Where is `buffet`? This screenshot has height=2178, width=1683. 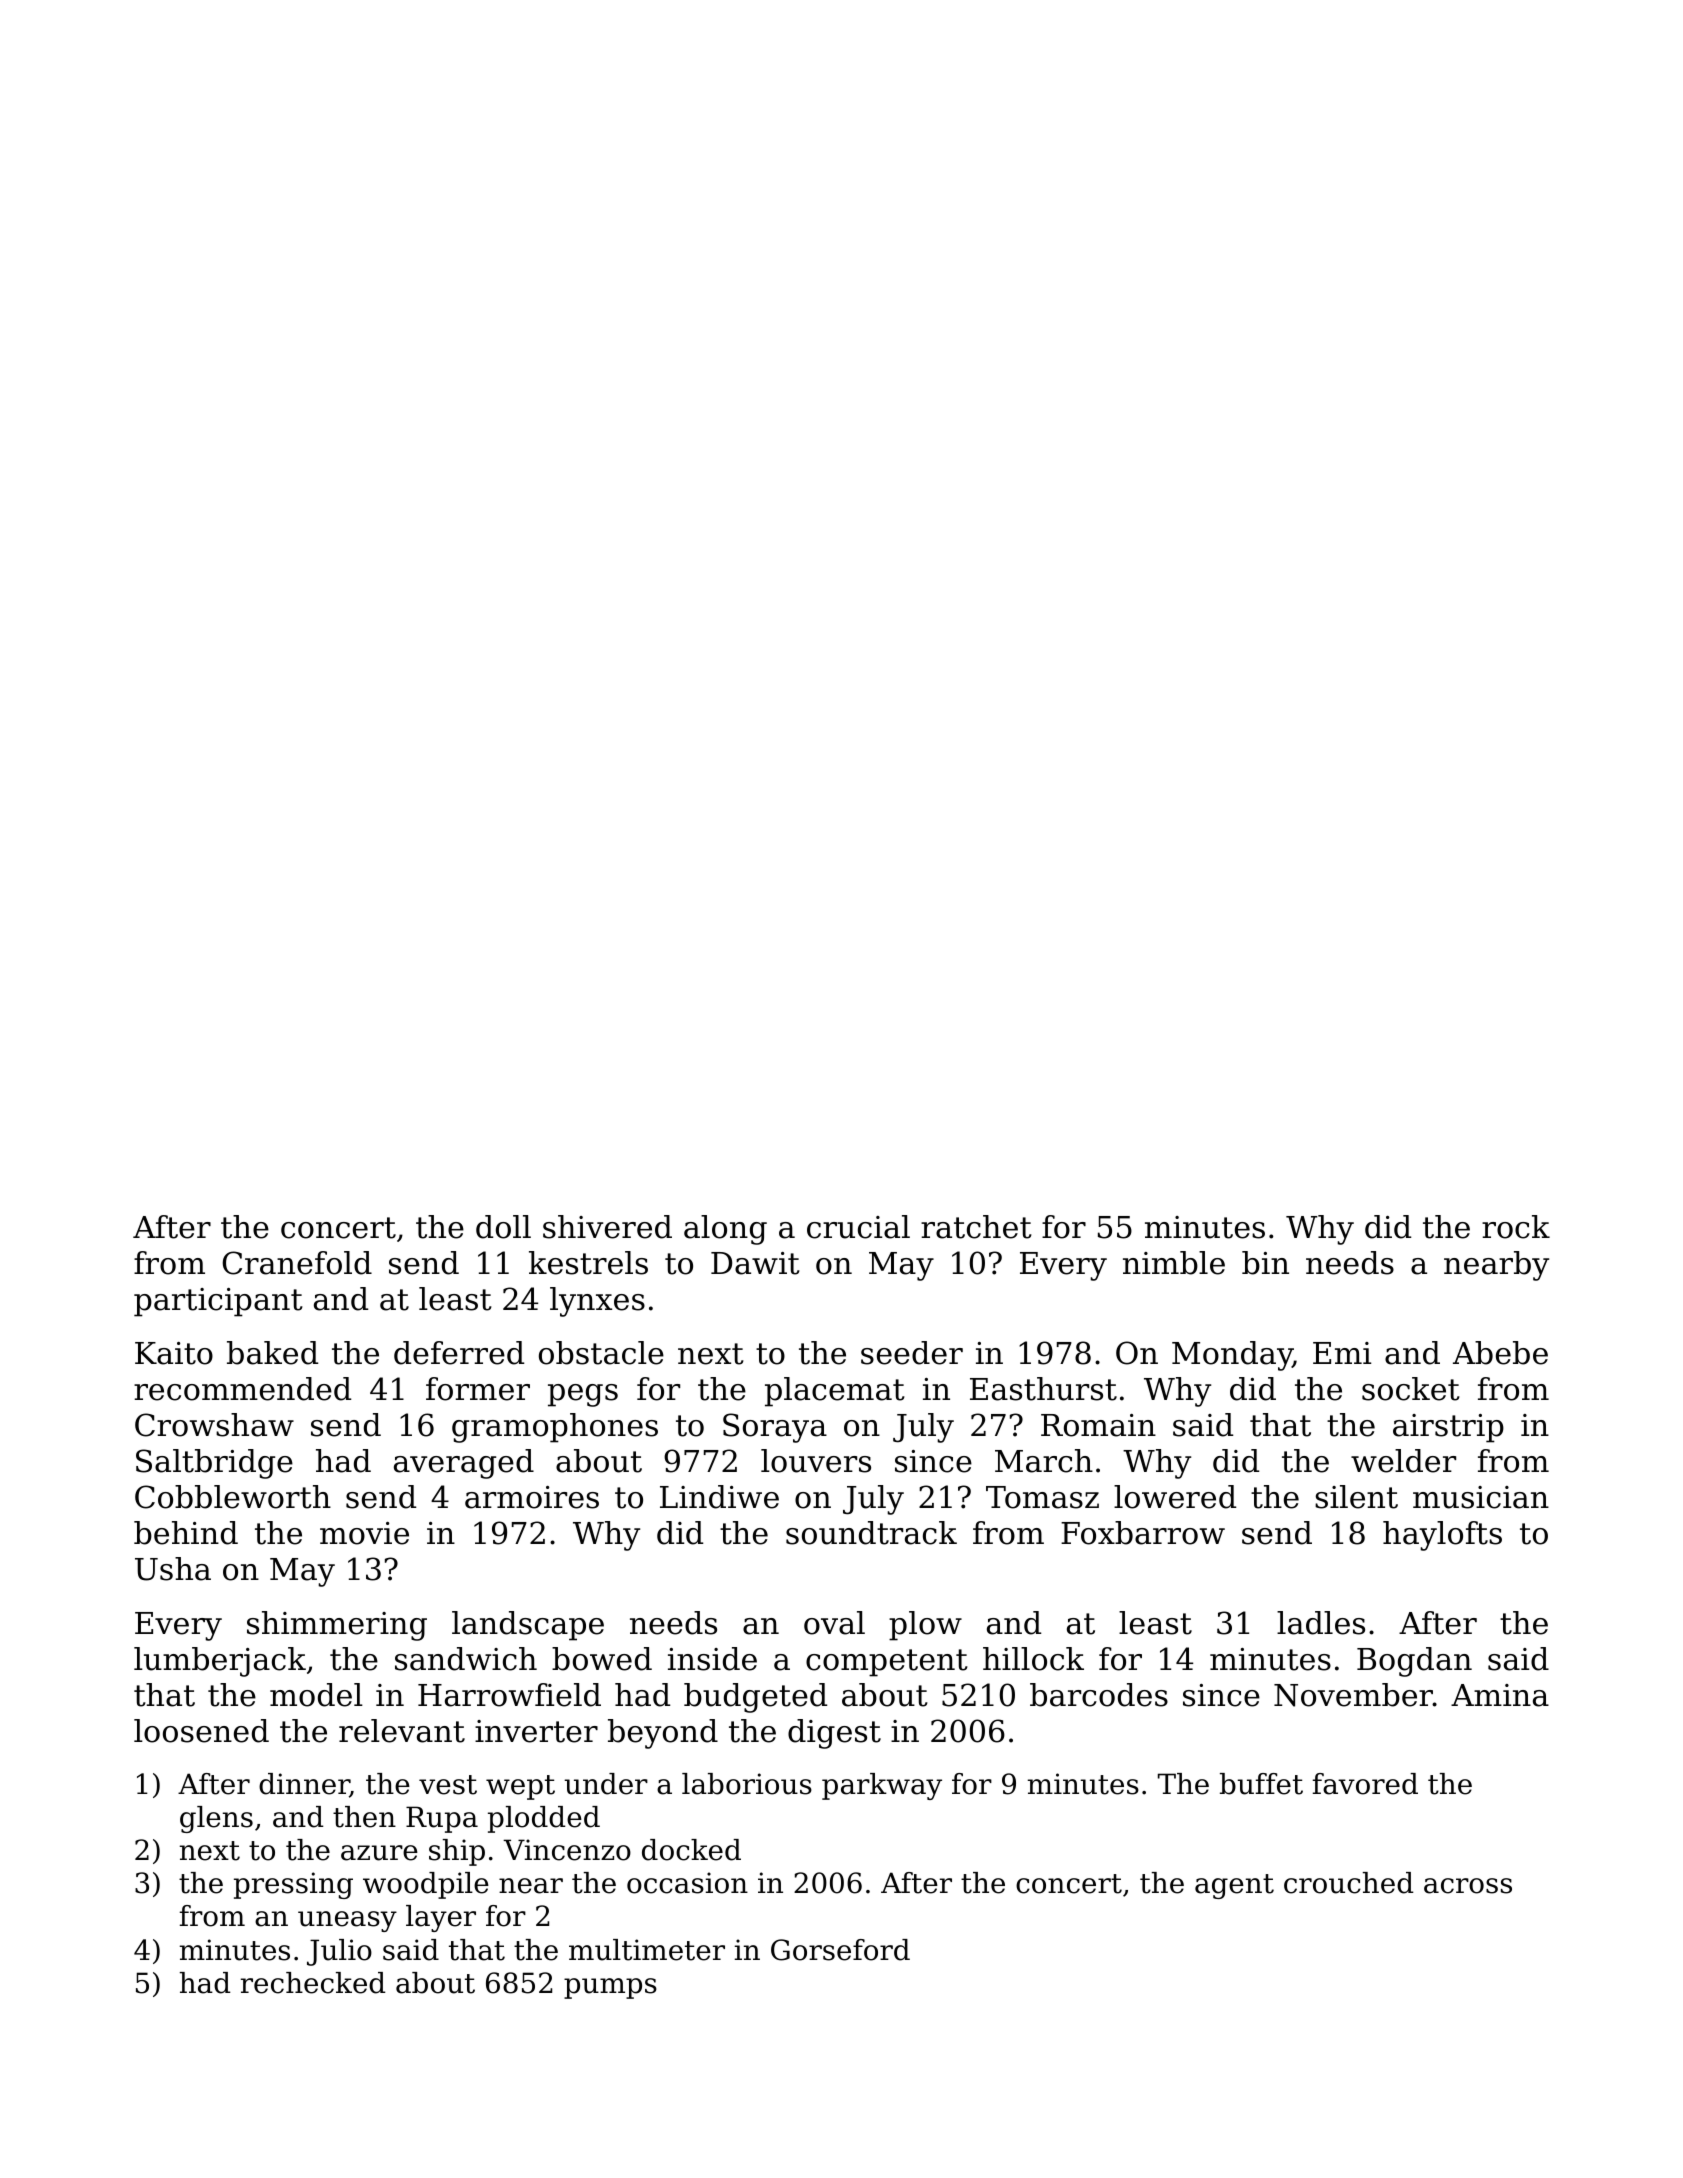 buffet is located at coordinates (1261, 1784).
